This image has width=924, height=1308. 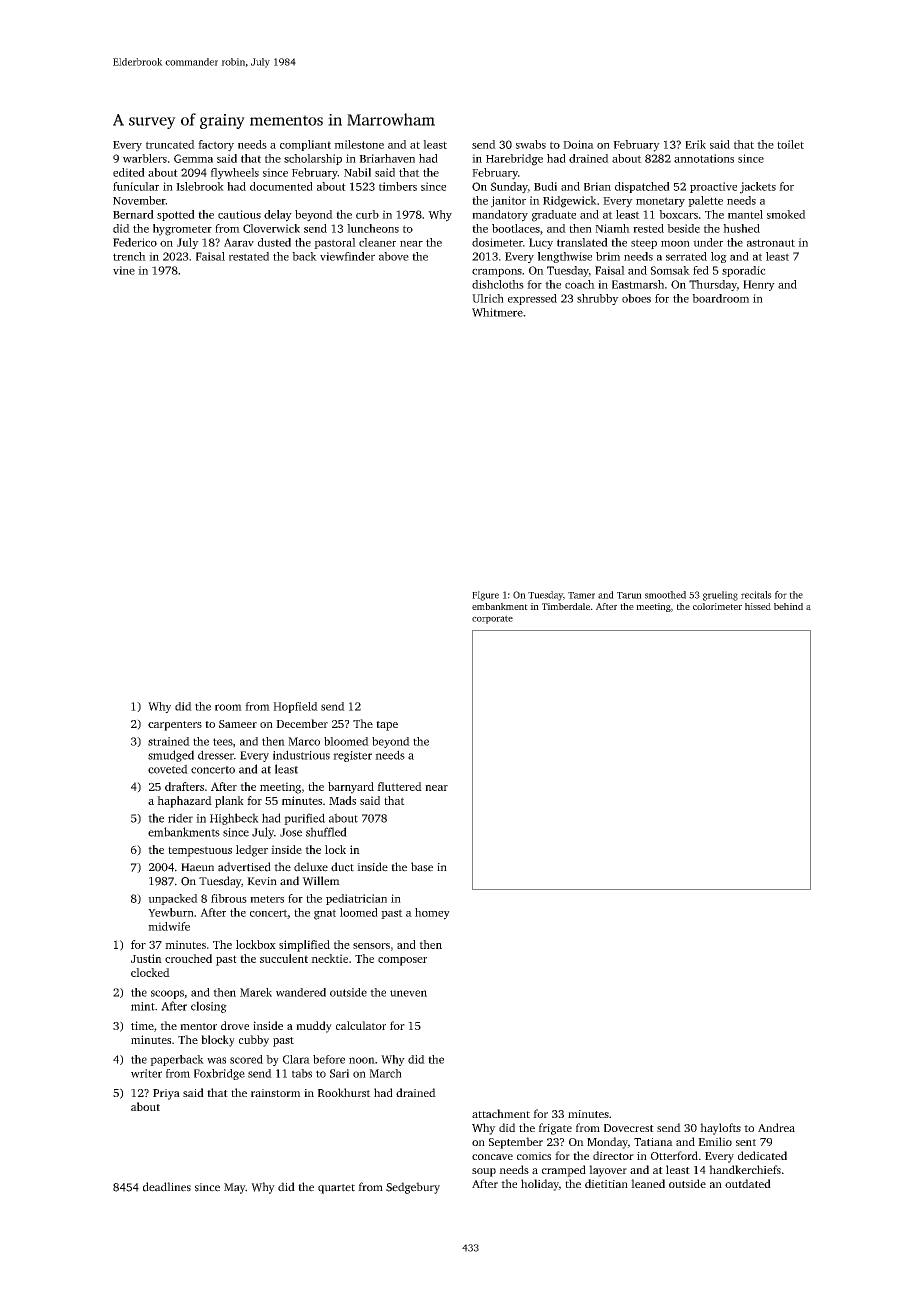 What do you see at coordinates (302, 1073) in the image?
I see `tabs` at bounding box center [302, 1073].
